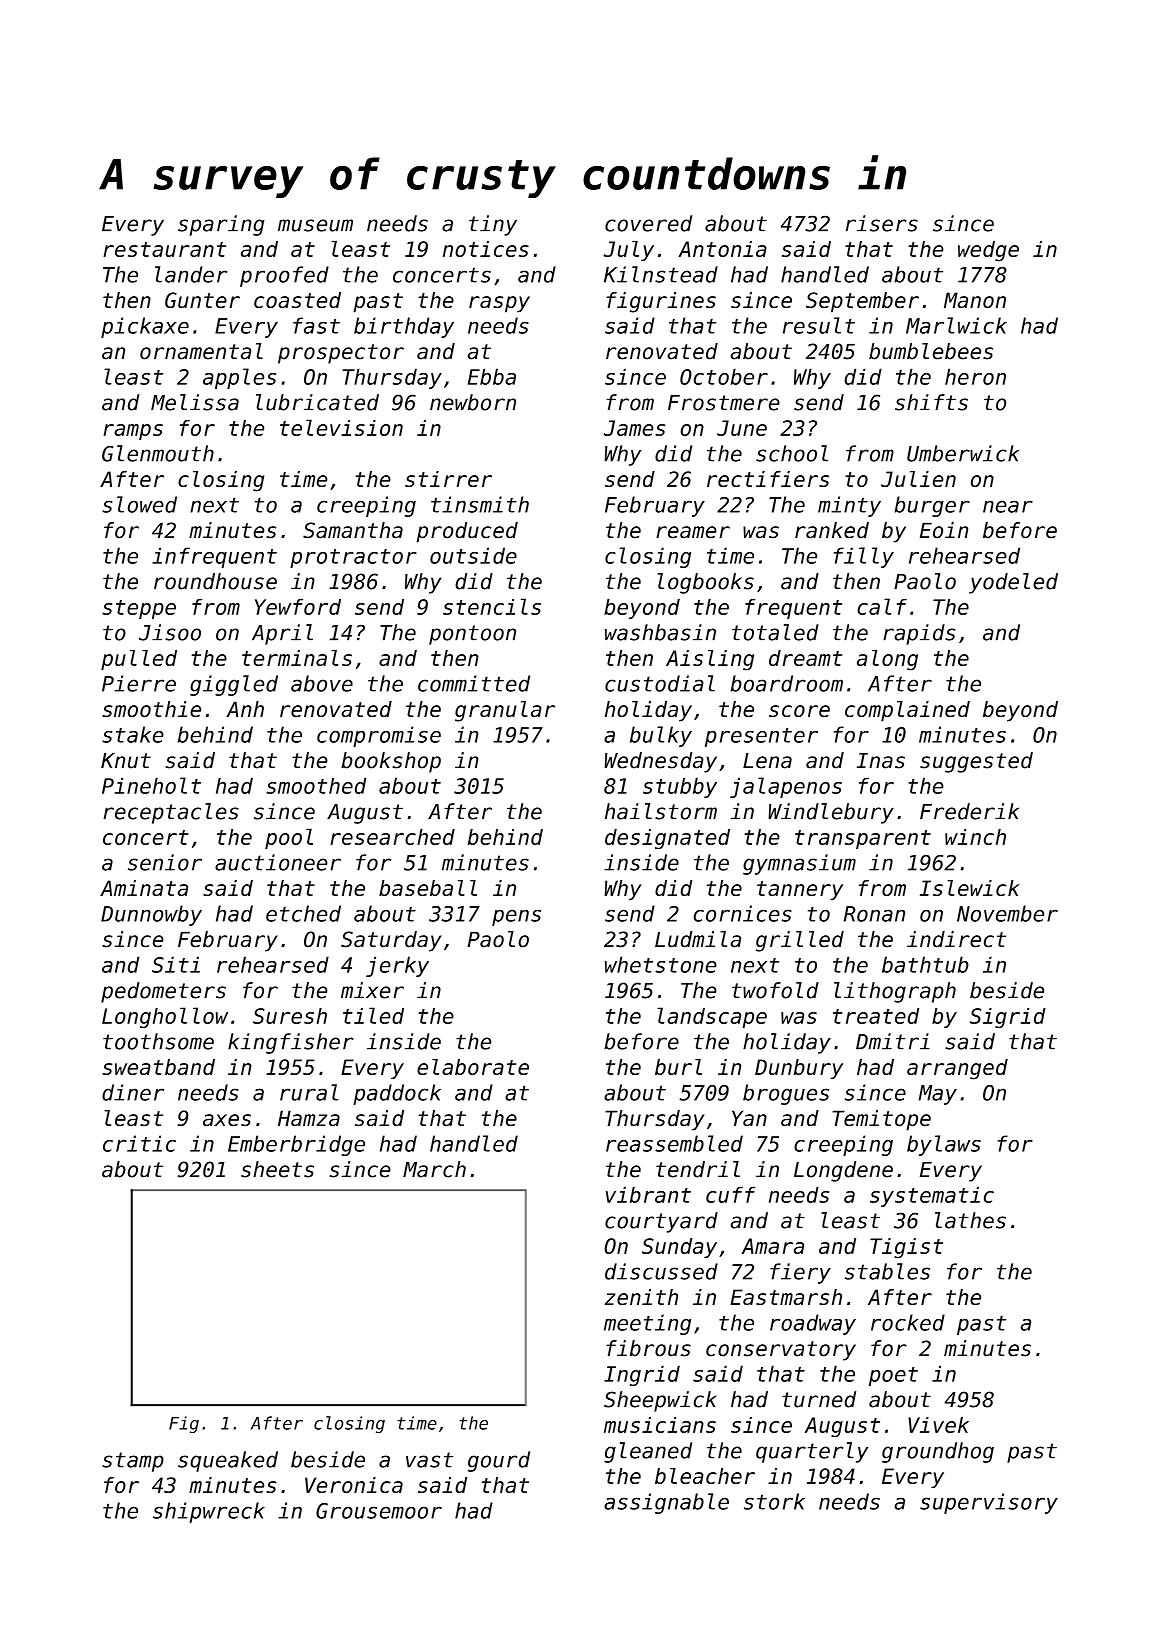 This screenshot has height=1641, width=1160. Describe the element at coordinates (648, 1348) in the screenshot. I see `fibrous` at that location.
